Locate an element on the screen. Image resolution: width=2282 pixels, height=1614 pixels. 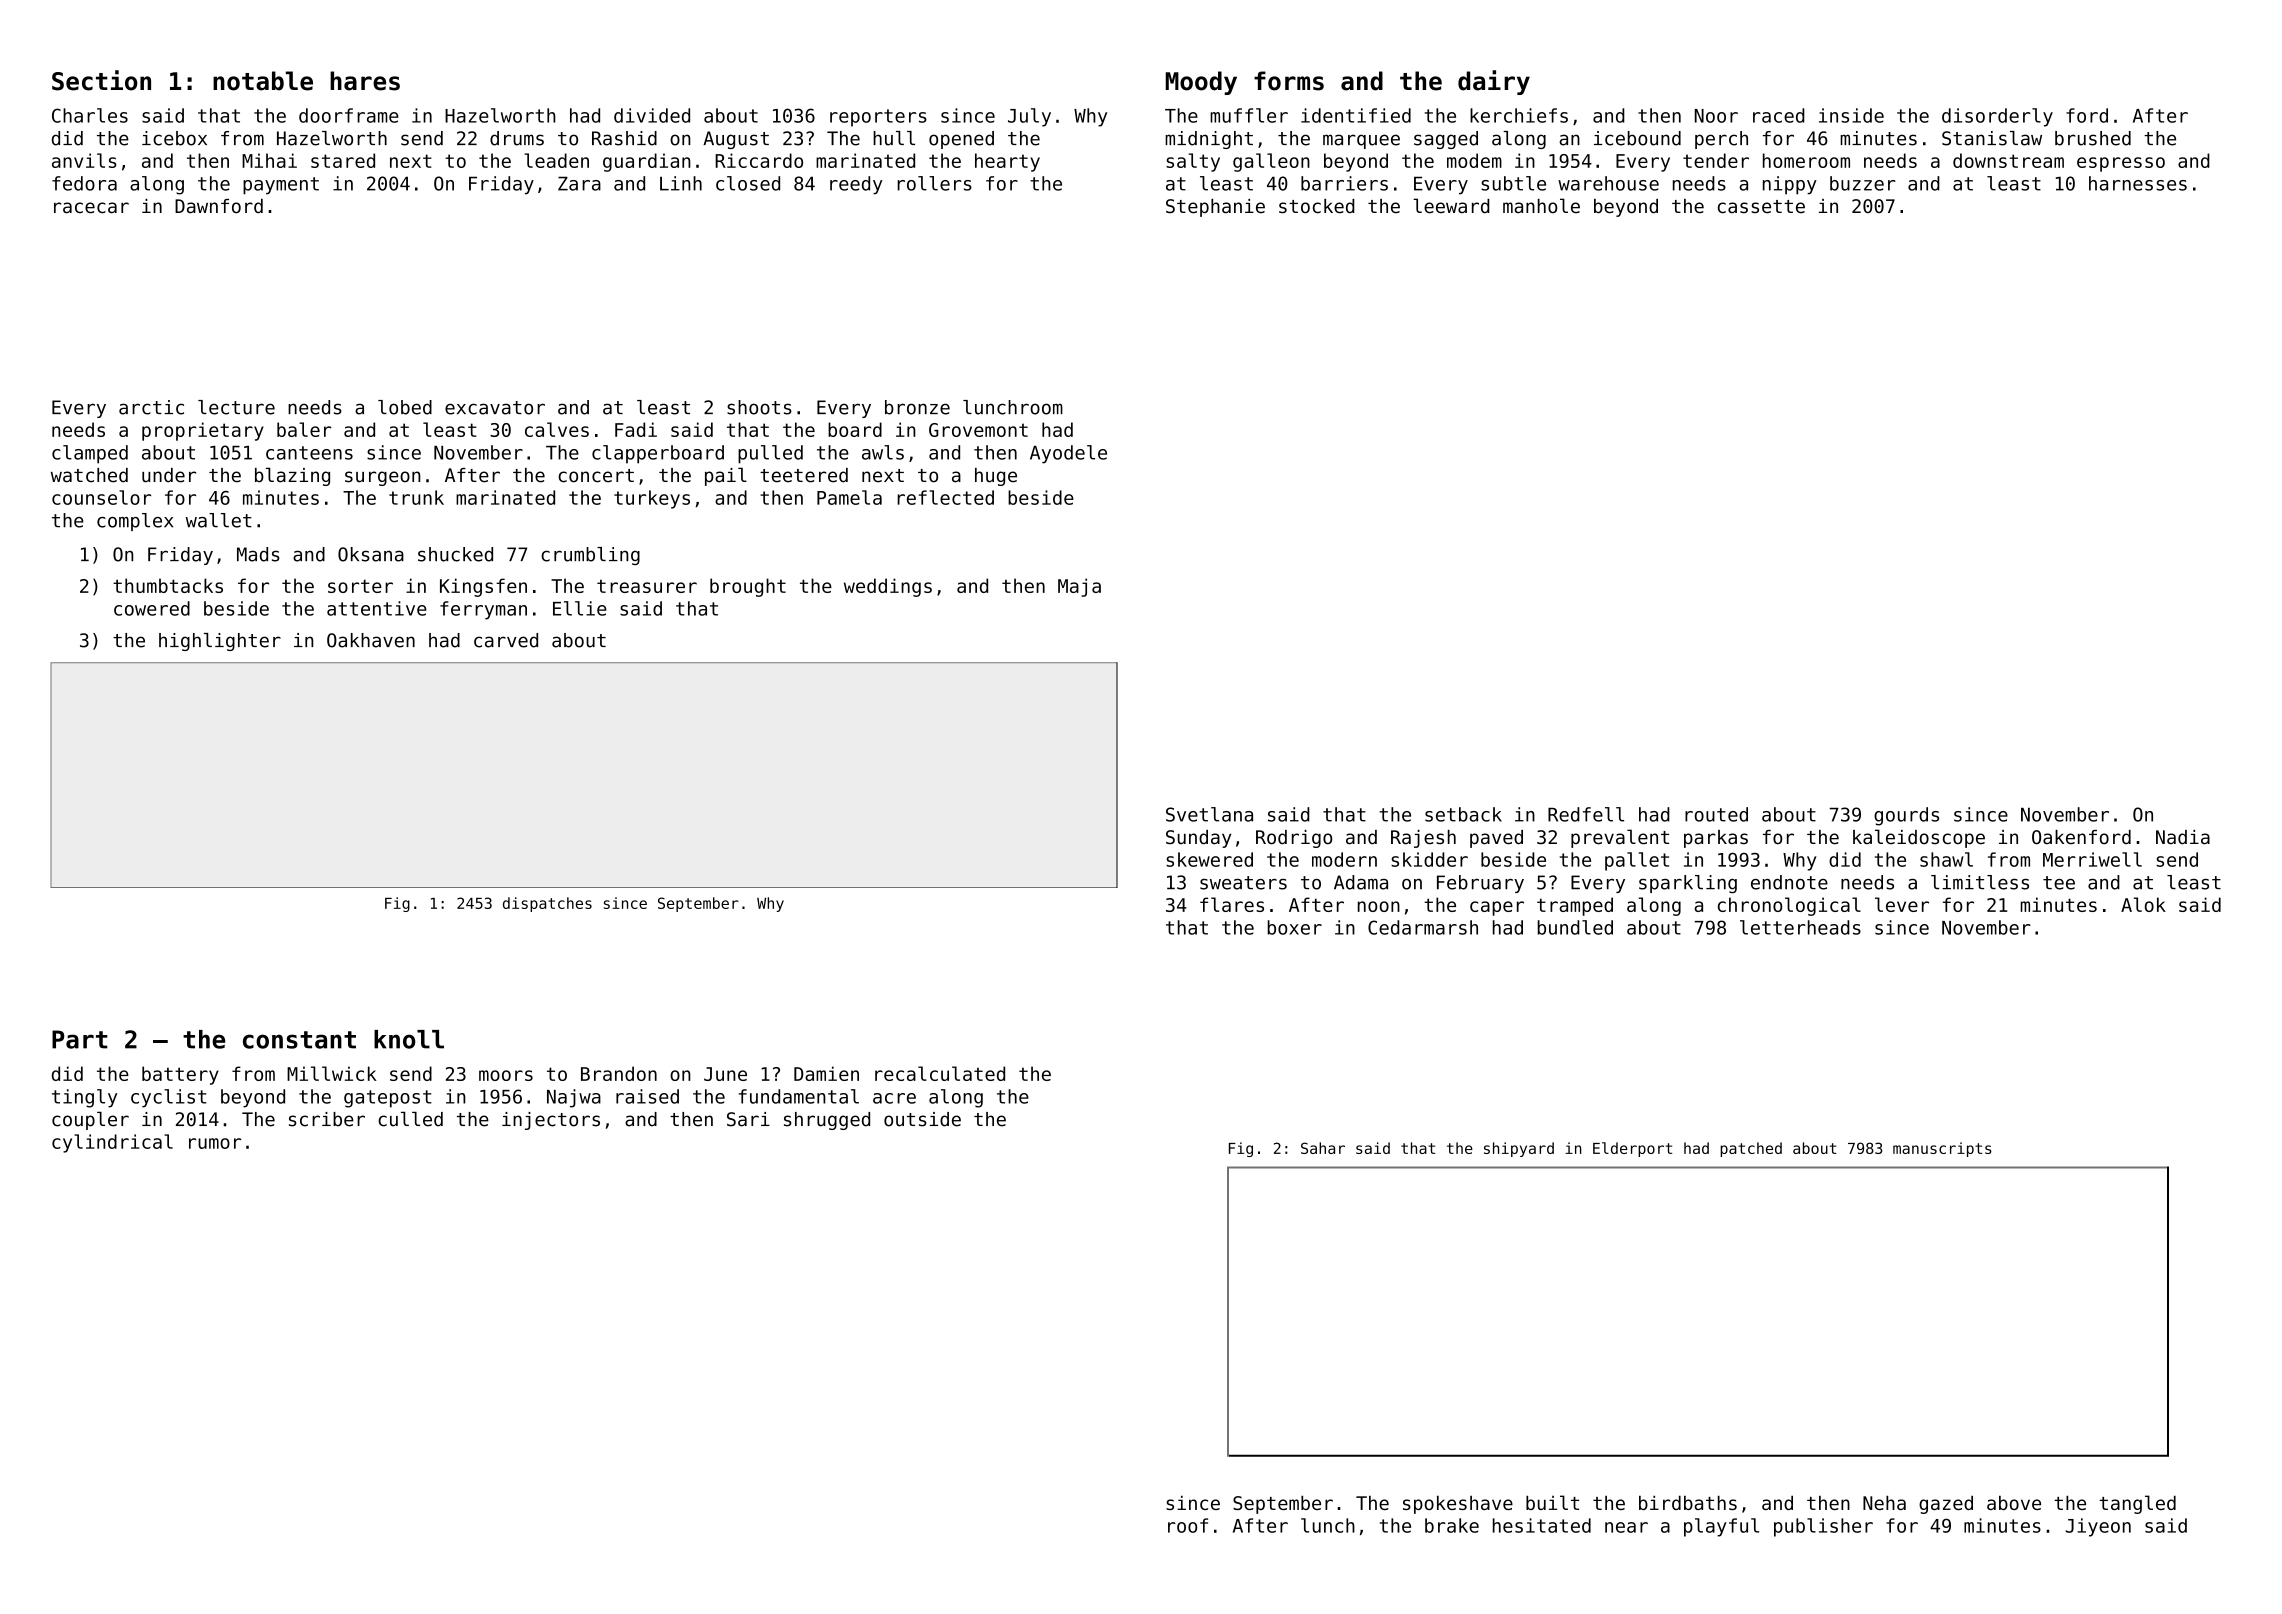
kaleidoscope is located at coordinates (1919, 838).
